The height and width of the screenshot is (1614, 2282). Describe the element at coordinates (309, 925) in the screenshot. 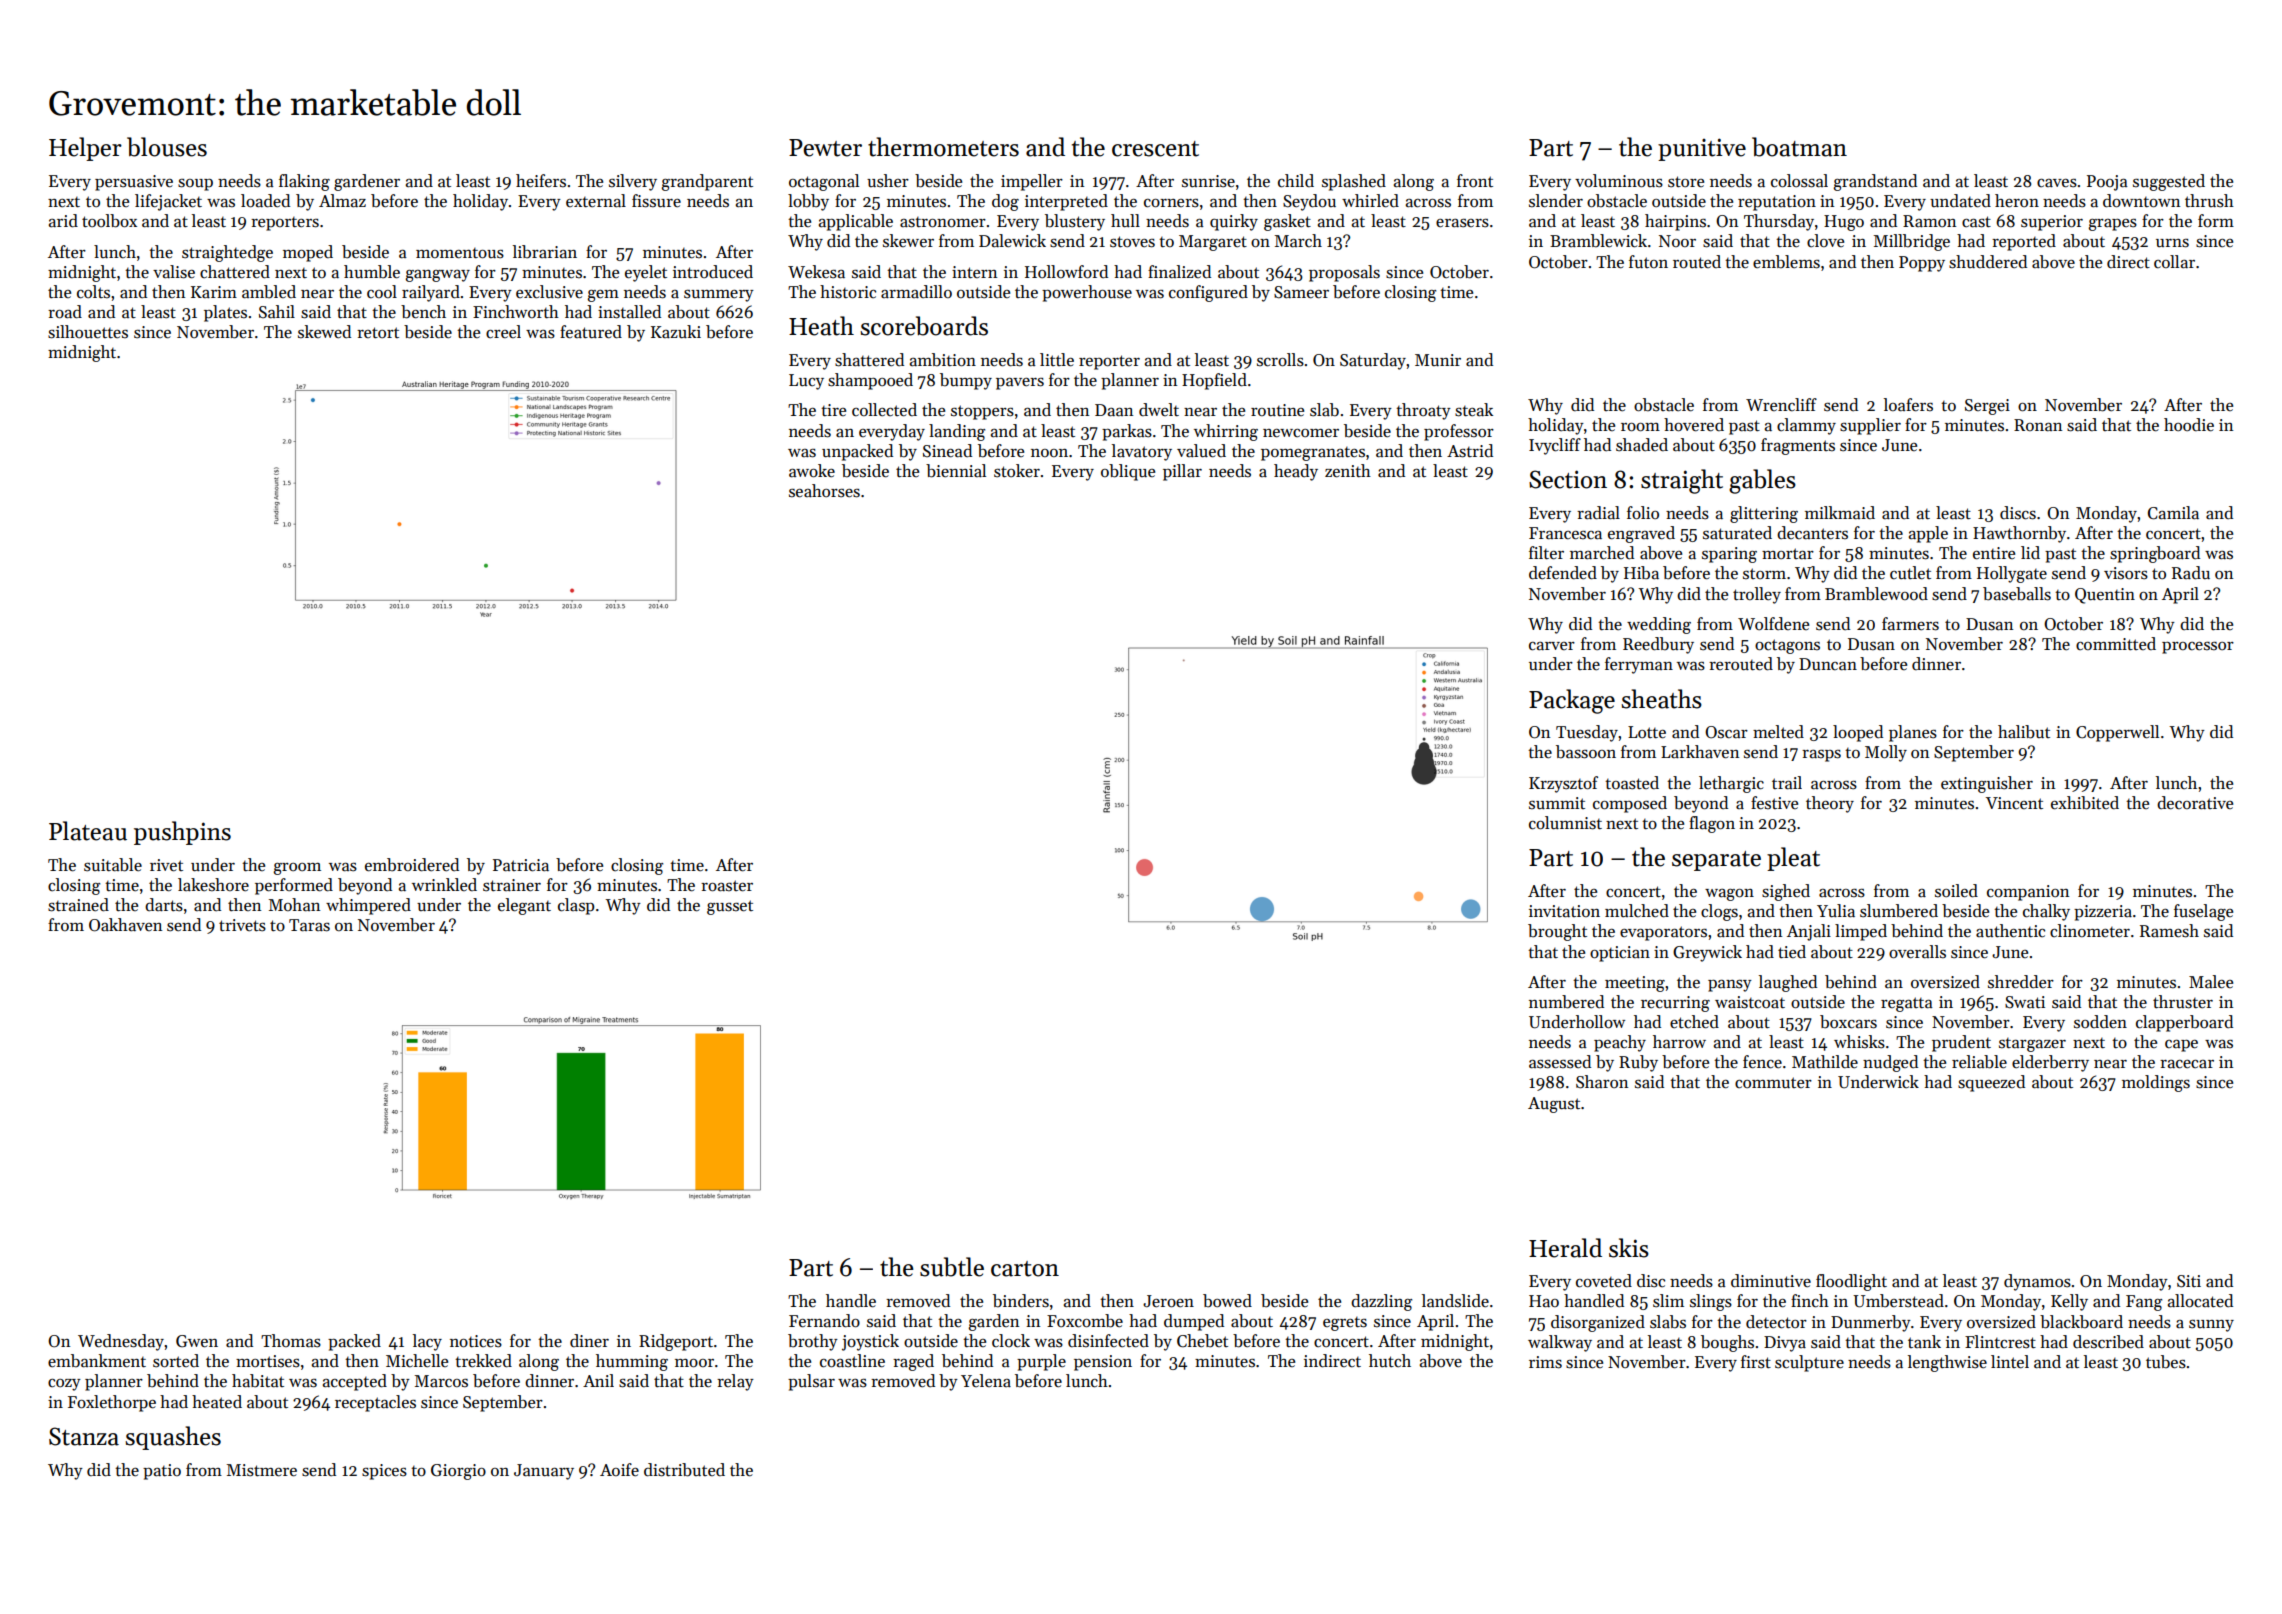

I see `Taras` at that location.
